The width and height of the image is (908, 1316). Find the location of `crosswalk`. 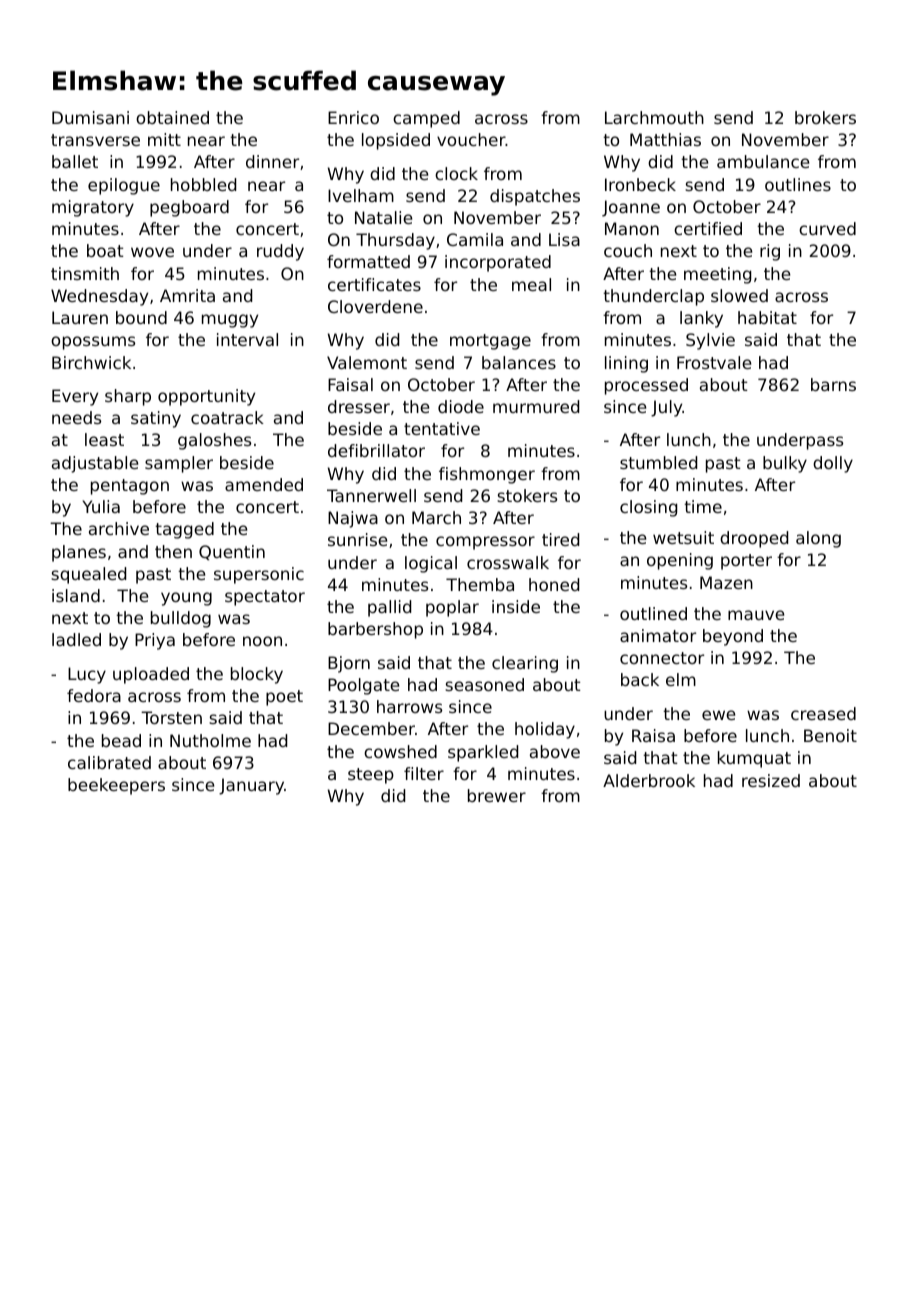

crosswalk is located at coordinates (508, 562).
